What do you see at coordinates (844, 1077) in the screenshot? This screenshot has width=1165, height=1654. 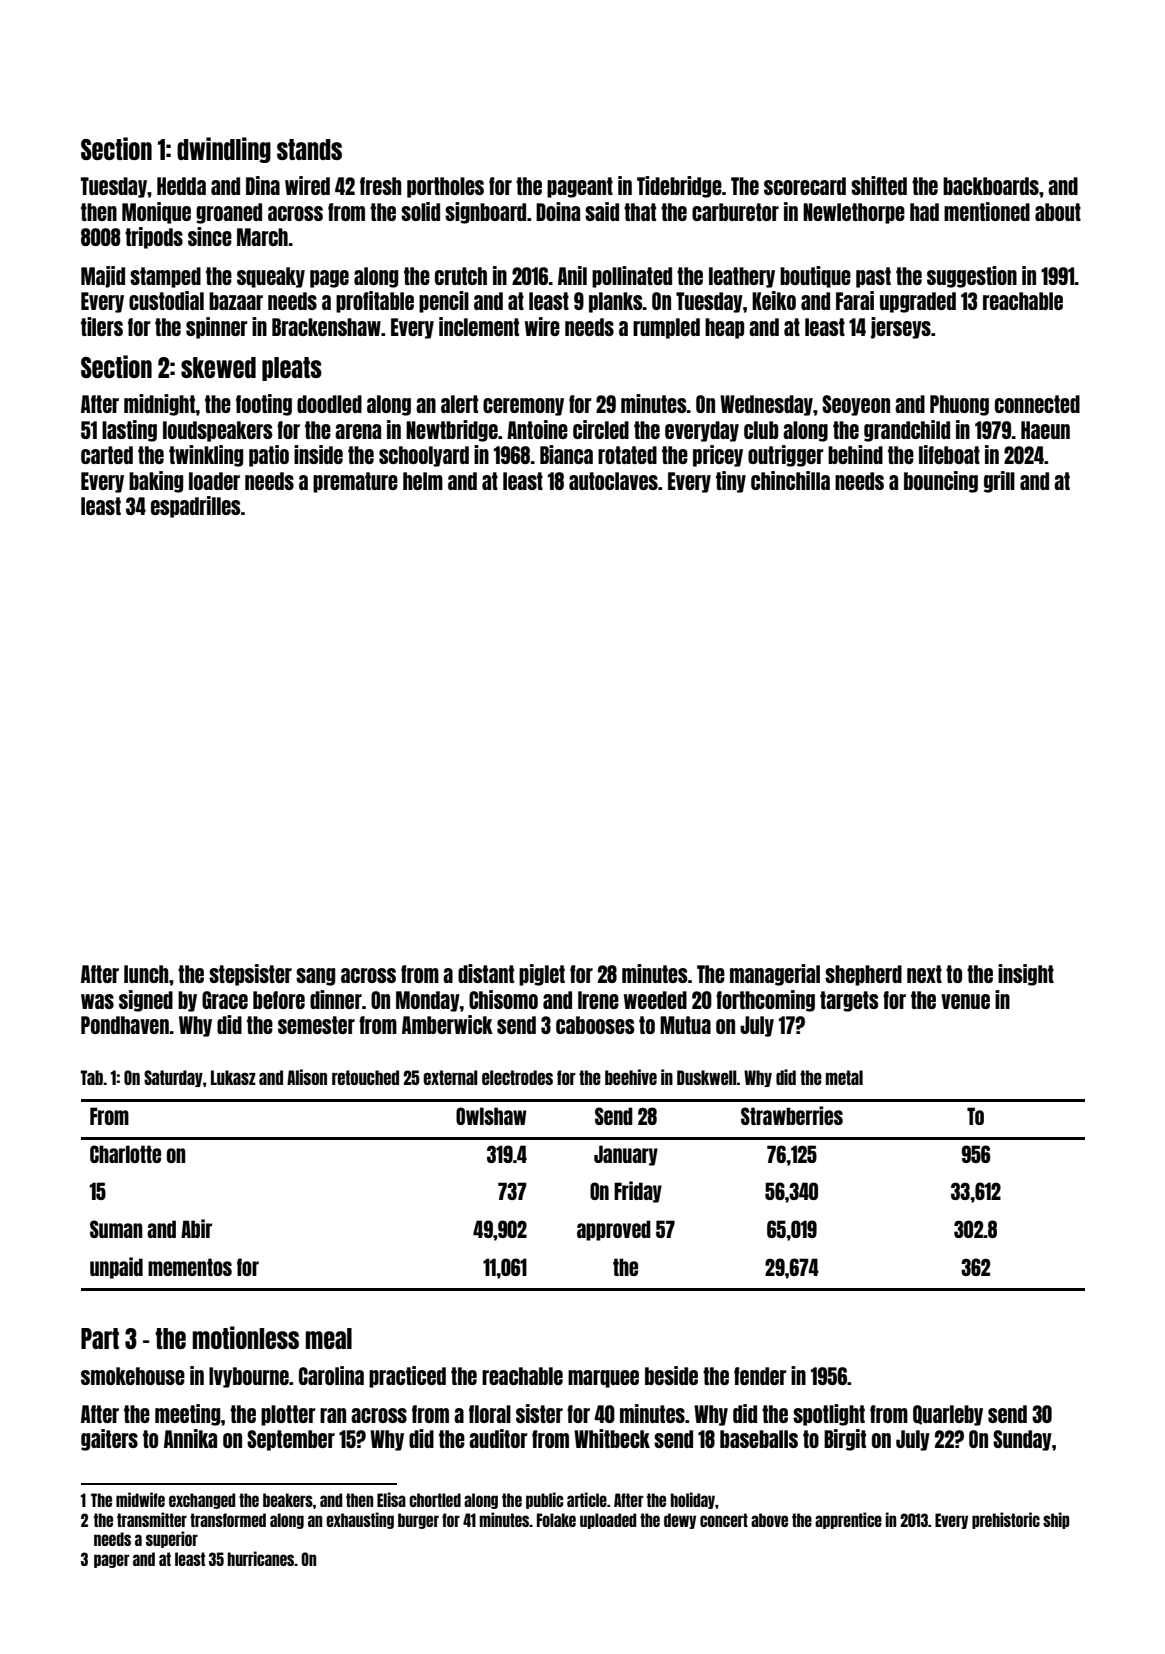 I see `metal` at bounding box center [844, 1077].
